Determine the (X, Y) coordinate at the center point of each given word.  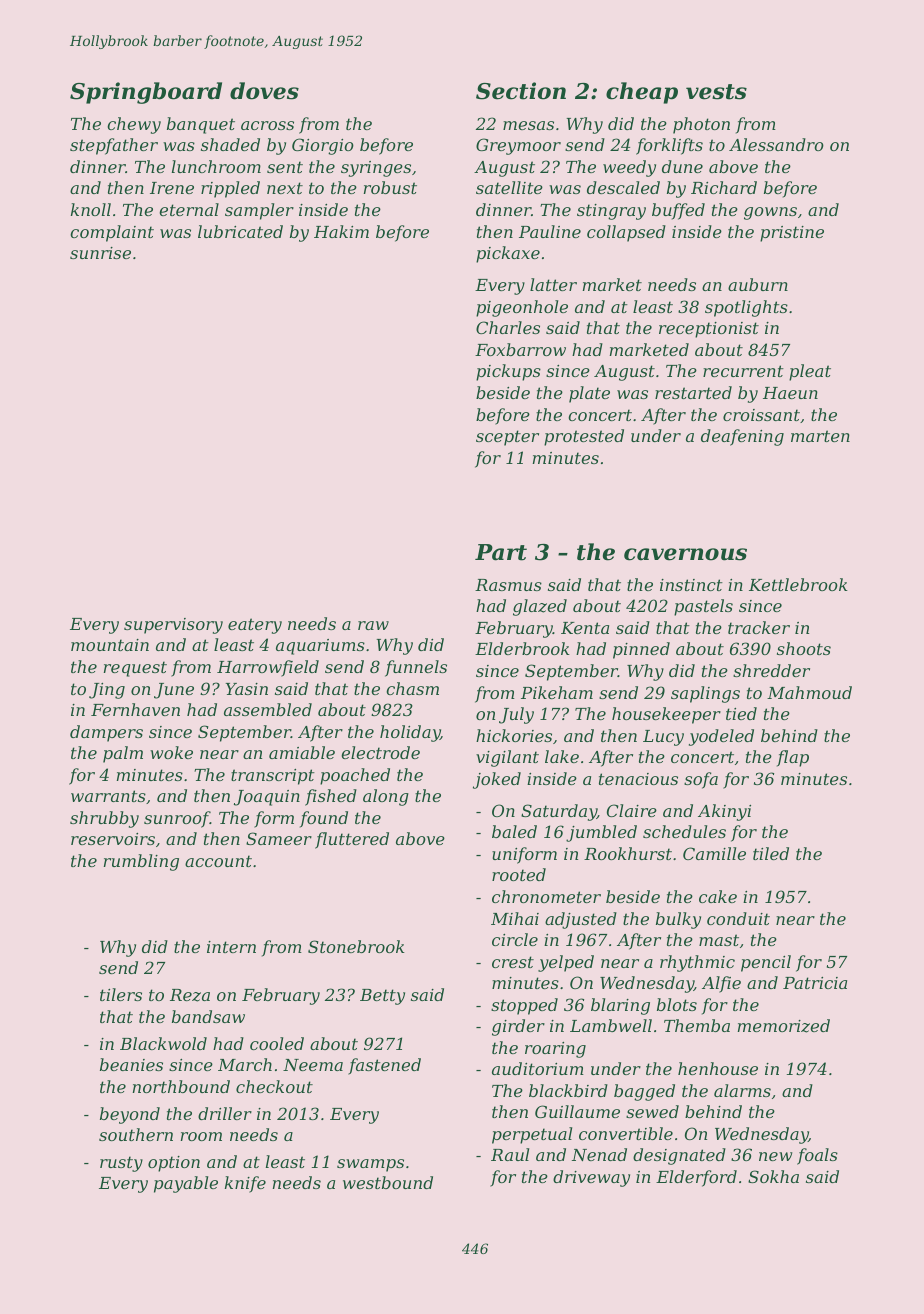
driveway (591, 1178)
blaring (620, 1006)
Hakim (341, 231)
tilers (121, 994)
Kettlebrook (798, 584)
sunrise (100, 253)
